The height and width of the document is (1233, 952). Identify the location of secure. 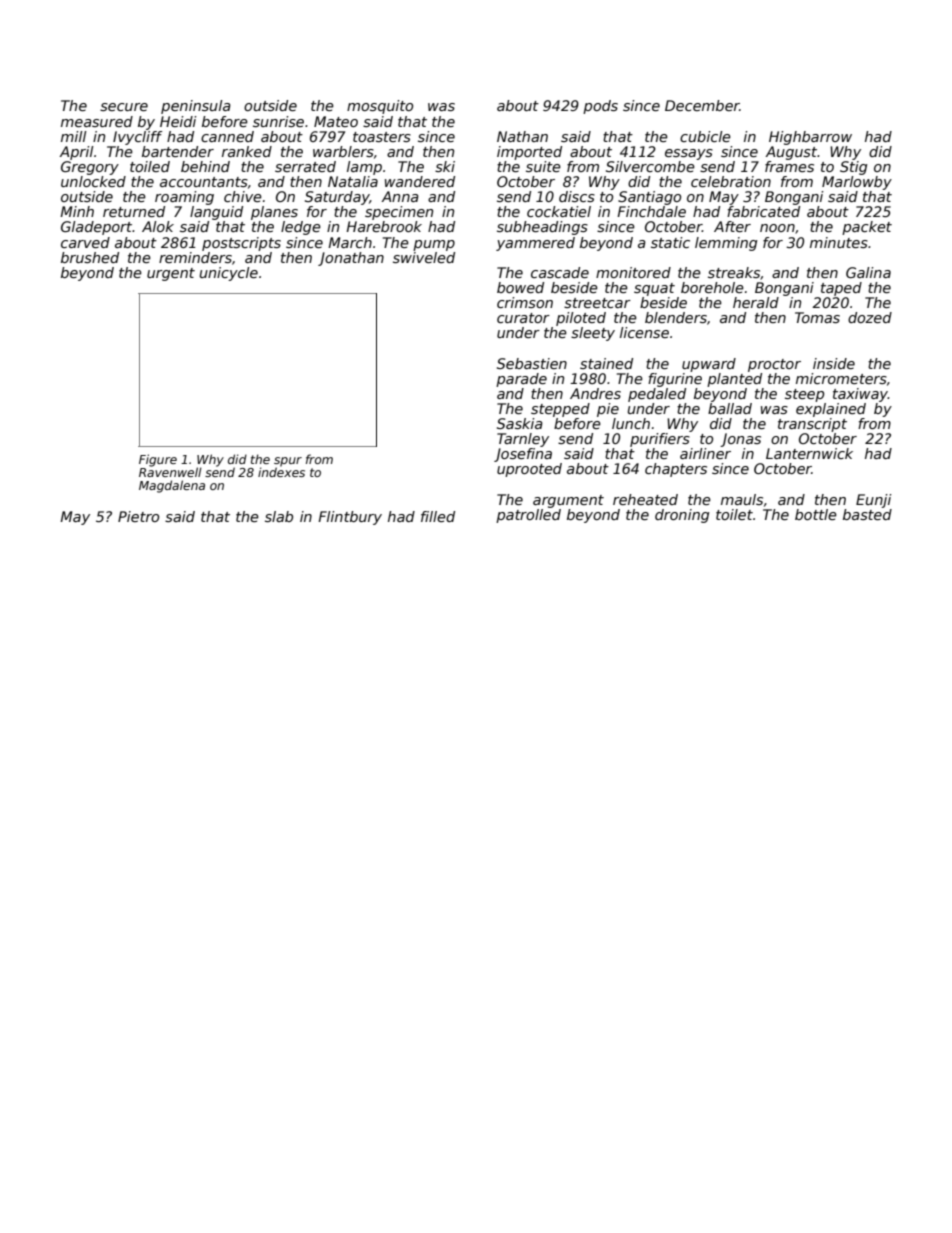
(124, 107).
